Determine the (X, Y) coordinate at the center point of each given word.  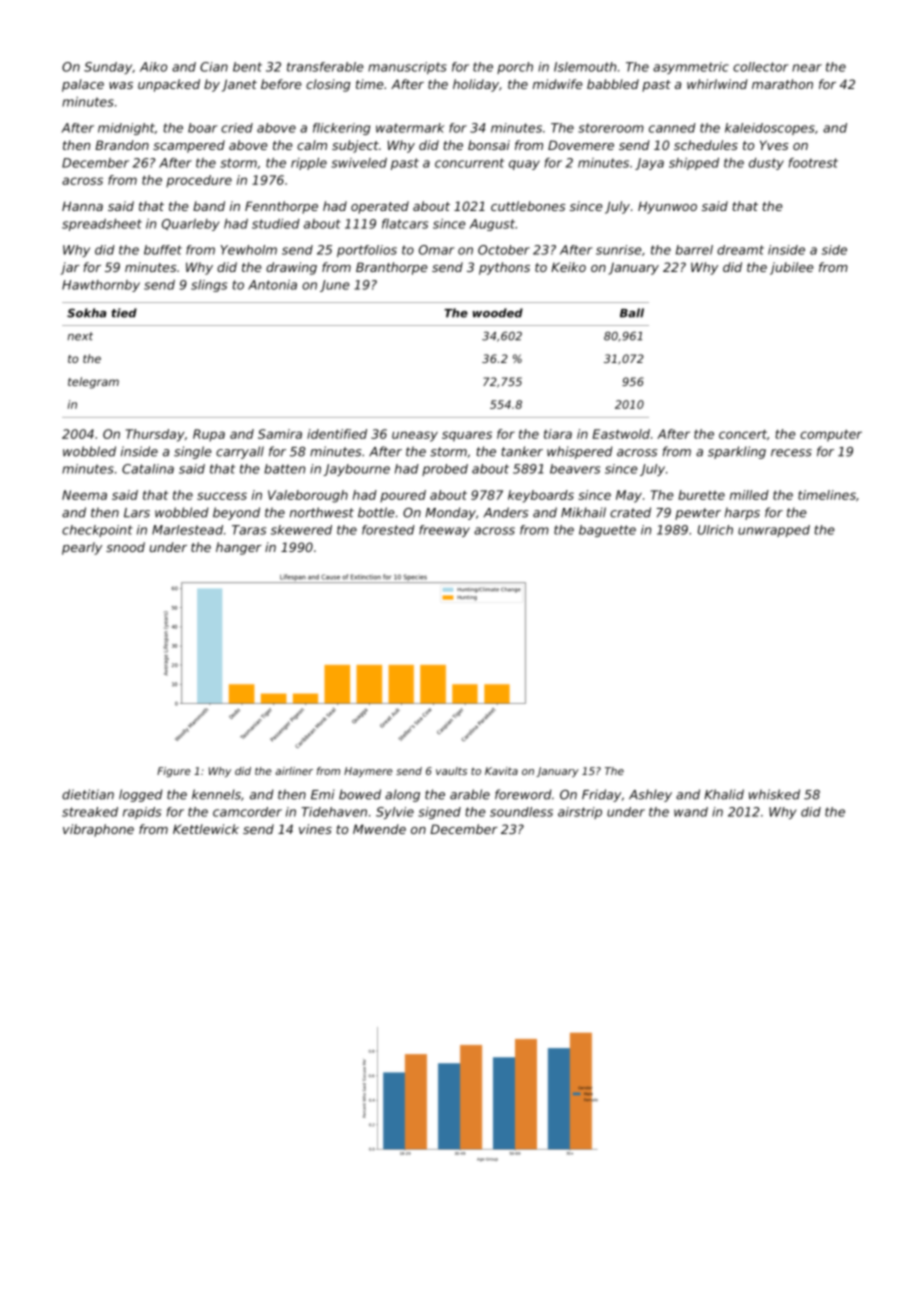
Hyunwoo (667, 207)
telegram (93, 383)
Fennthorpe (281, 207)
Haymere (368, 772)
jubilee (792, 268)
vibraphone (98, 830)
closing (328, 85)
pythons (504, 268)
